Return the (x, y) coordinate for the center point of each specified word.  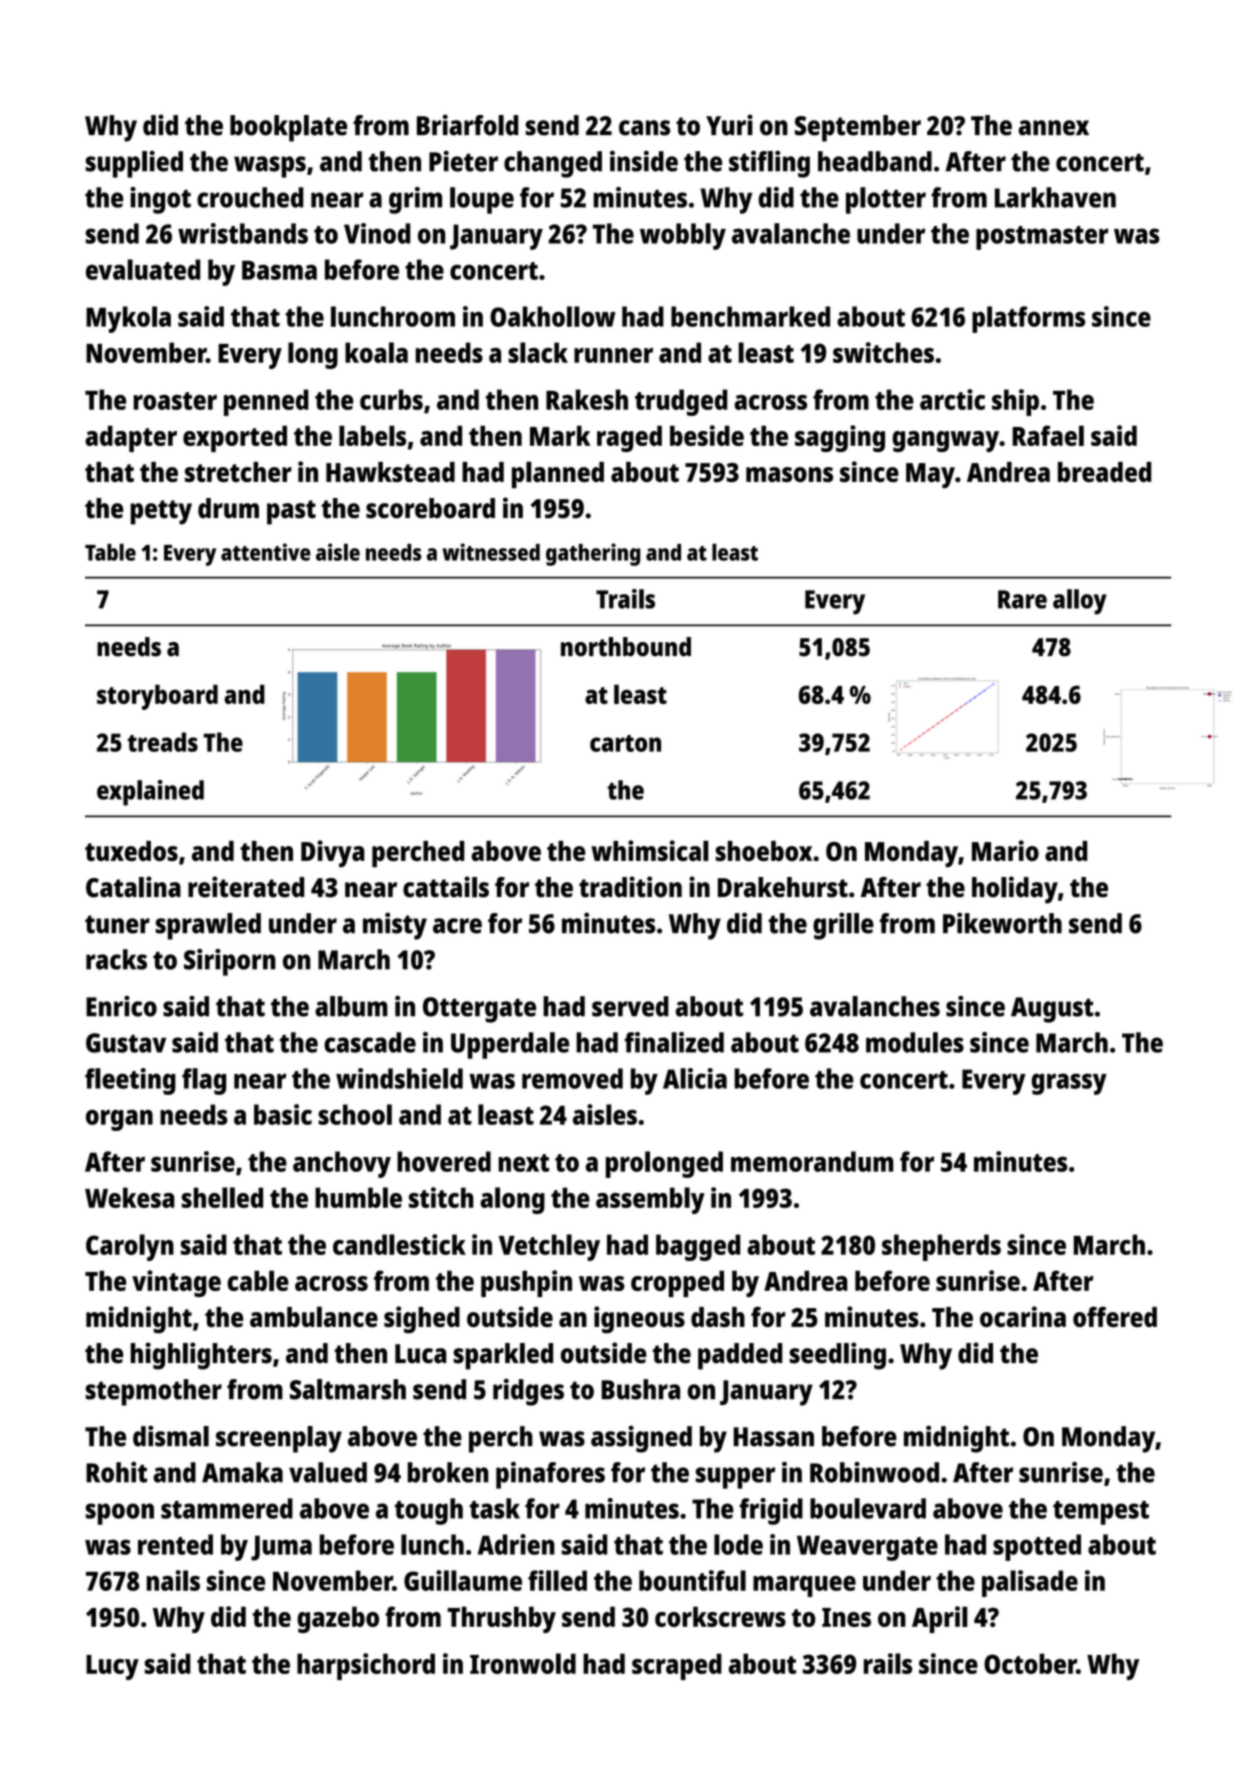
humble (358, 1197)
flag (204, 1081)
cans (644, 128)
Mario (1005, 850)
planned (558, 475)
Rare (1022, 599)
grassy (1069, 1084)
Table (110, 552)
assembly (650, 1200)
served (630, 1006)
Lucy (112, 1667)
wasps (270, 167)
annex (1053, 128)
